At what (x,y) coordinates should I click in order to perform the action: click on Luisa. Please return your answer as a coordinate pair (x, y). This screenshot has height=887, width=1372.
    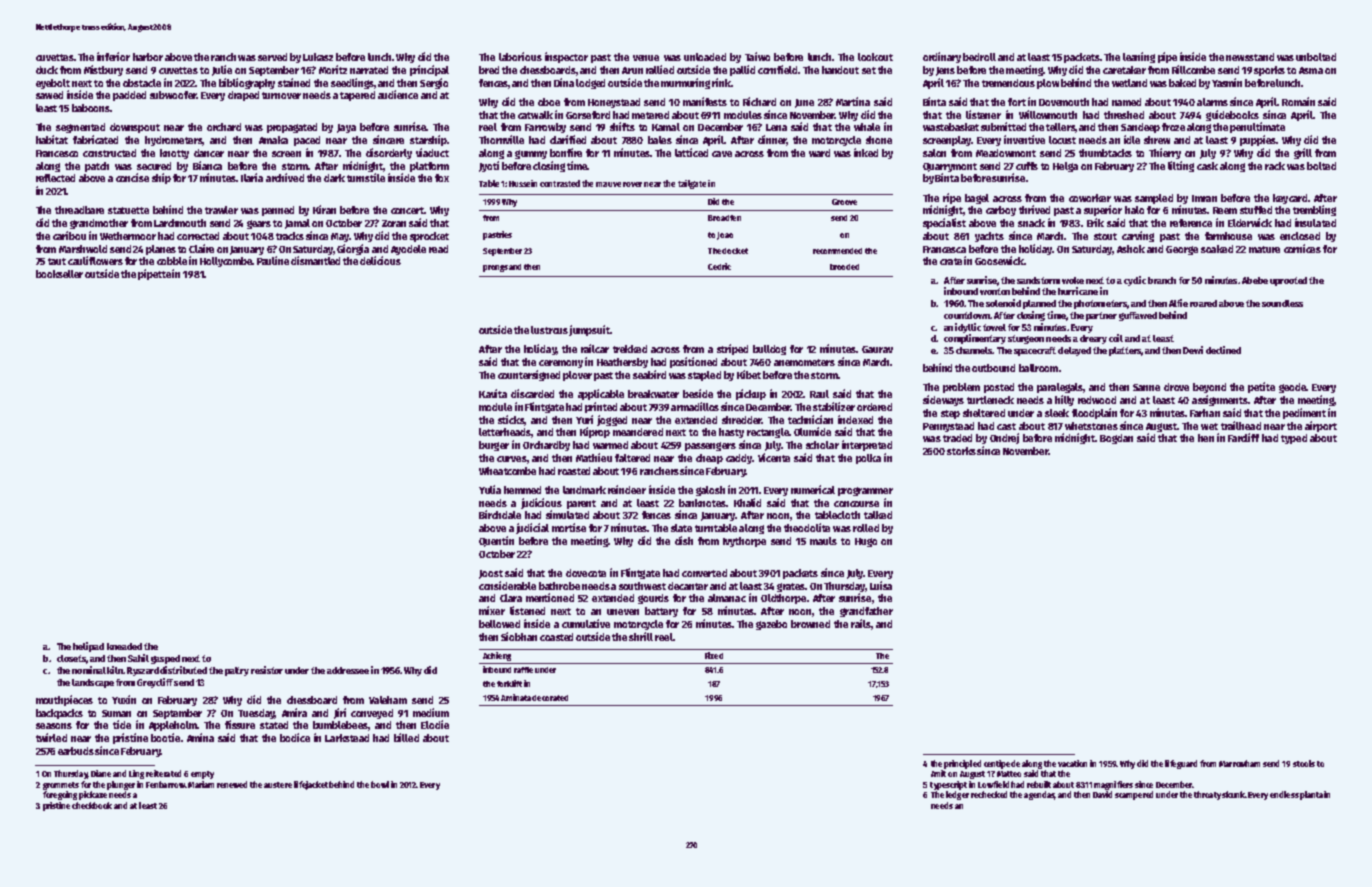
    Looking at the image, I should click on (881, 585).
